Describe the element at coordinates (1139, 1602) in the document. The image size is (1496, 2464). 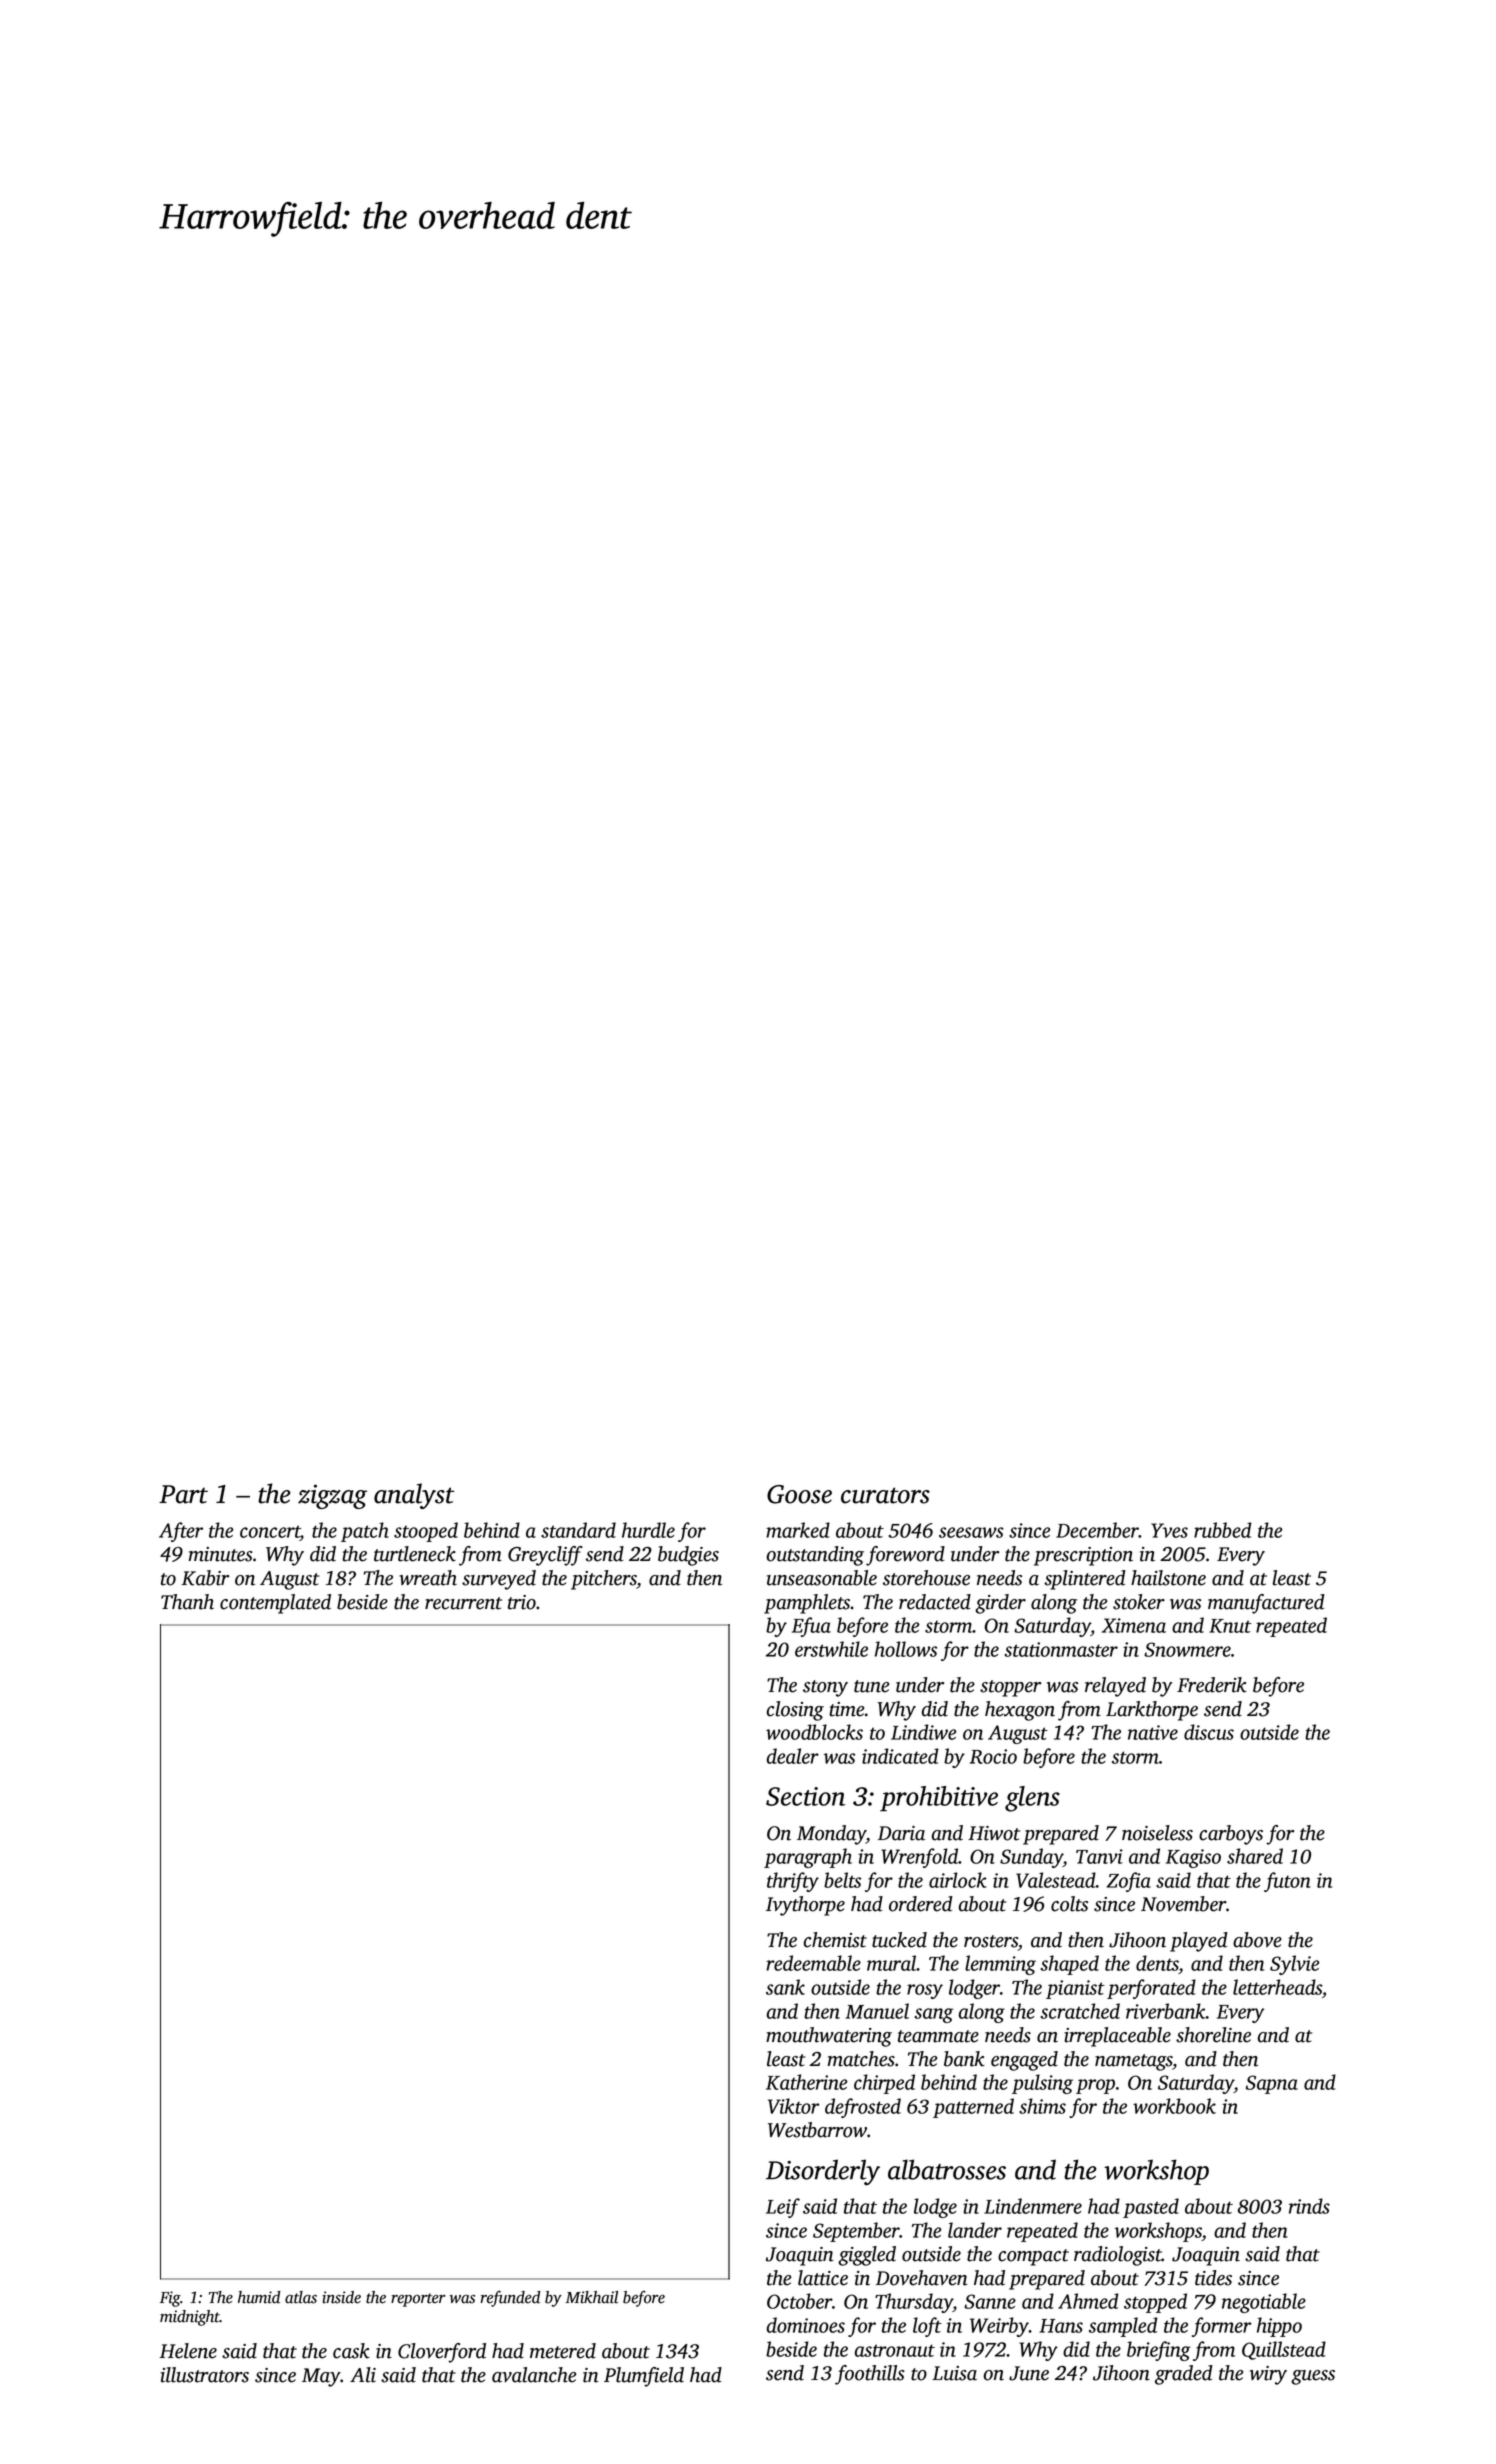
I see `stoker` at that location.
